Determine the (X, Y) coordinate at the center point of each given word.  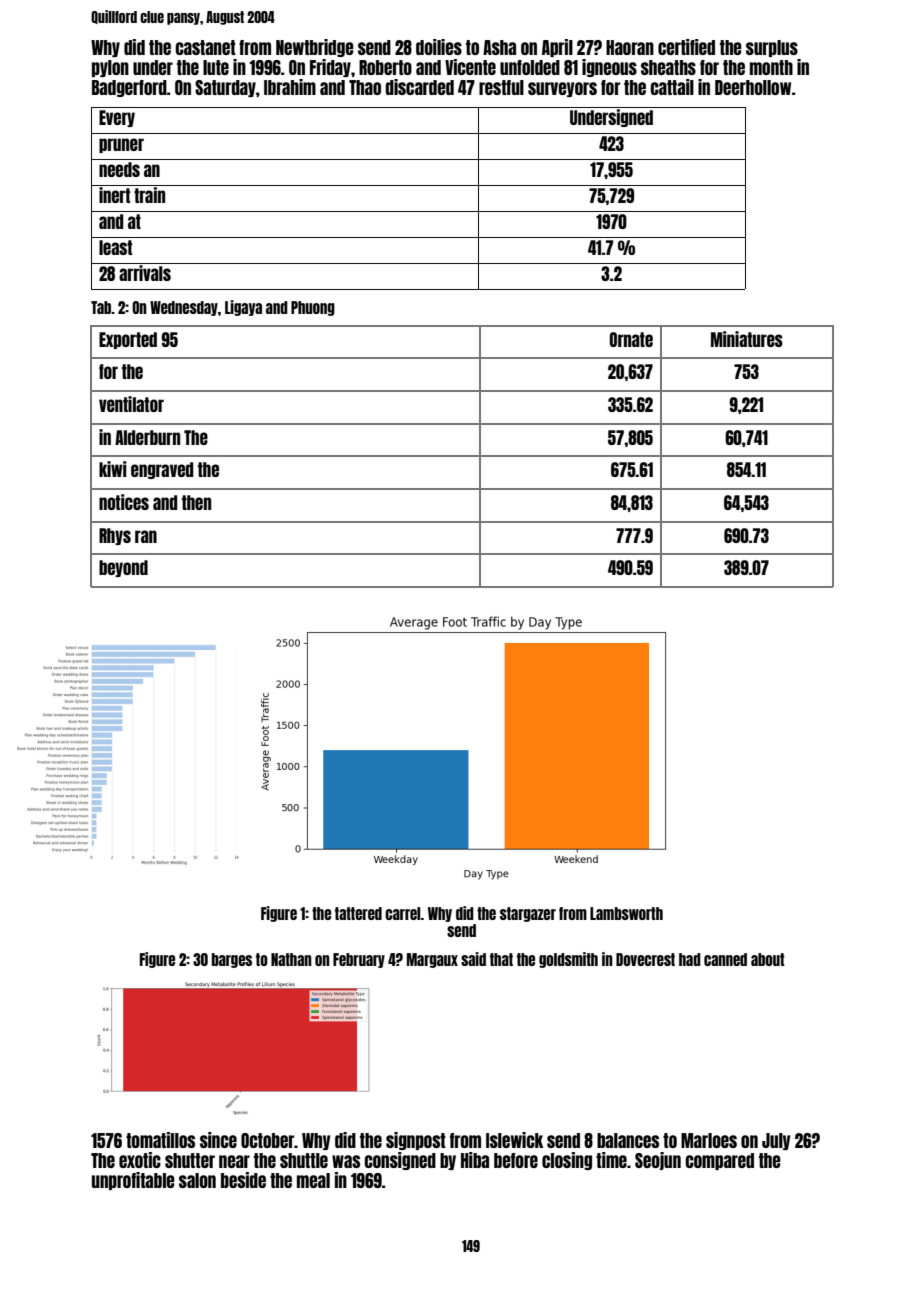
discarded (419, 87)
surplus (772, 48)
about (768, 959)
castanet (205, 47)
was (346, 1161)
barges (232, 960)
